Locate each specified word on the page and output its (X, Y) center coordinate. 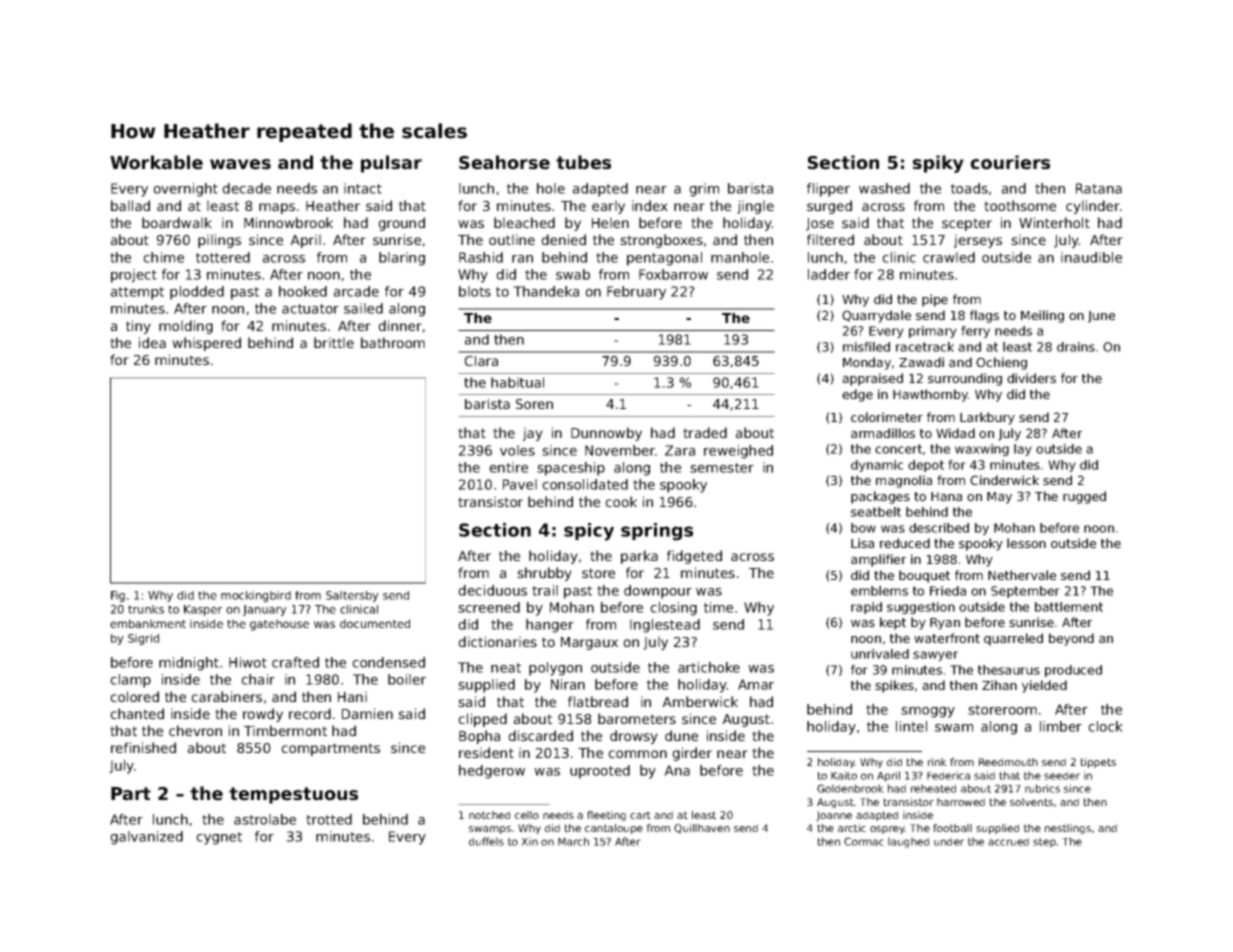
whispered (206, 344)
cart (640, 815)
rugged (1084, 497)
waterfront (947, 638)
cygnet (219, 838)
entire (508, 467)
